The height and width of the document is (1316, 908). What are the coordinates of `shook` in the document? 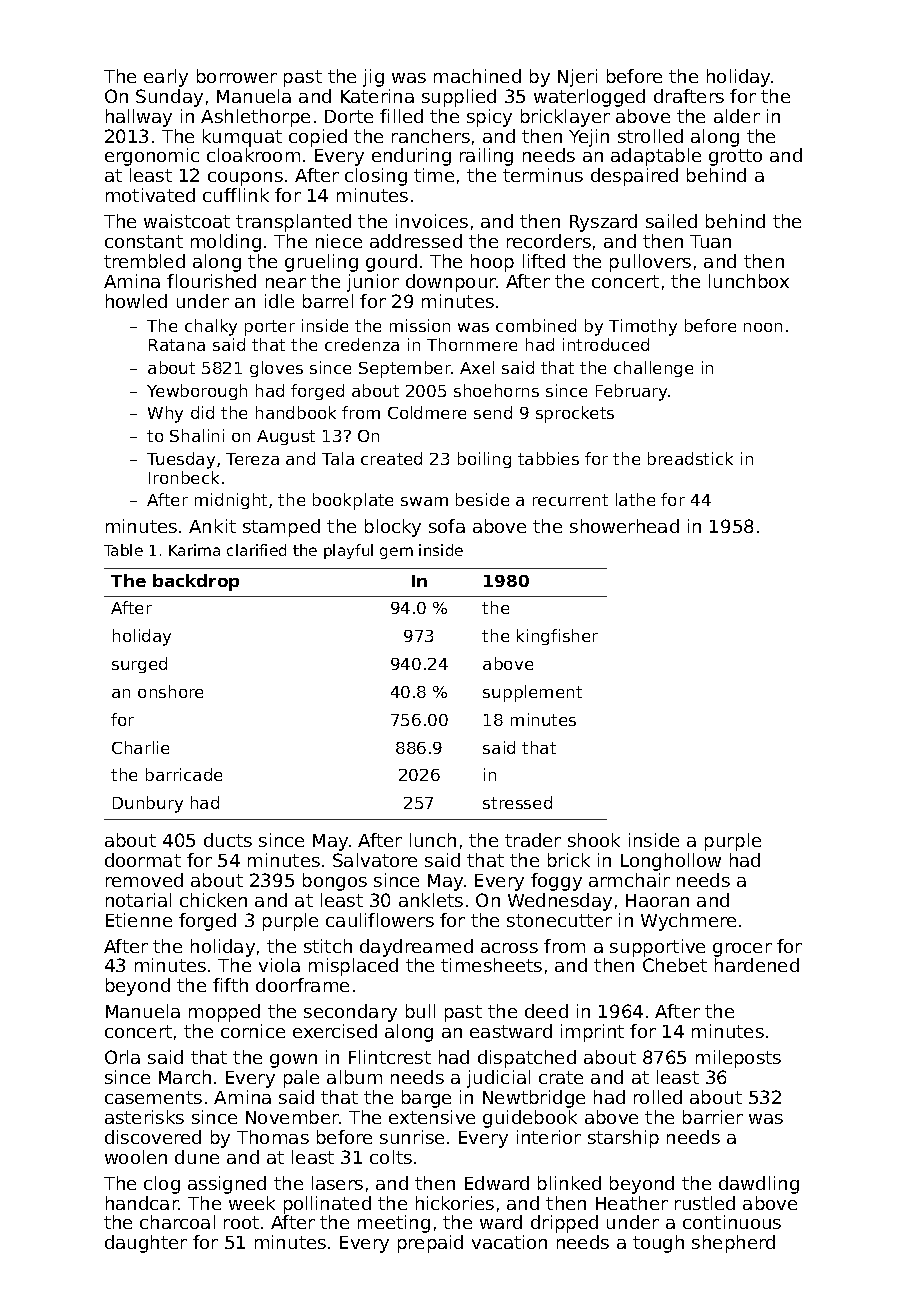 It's located at (594, 840).
